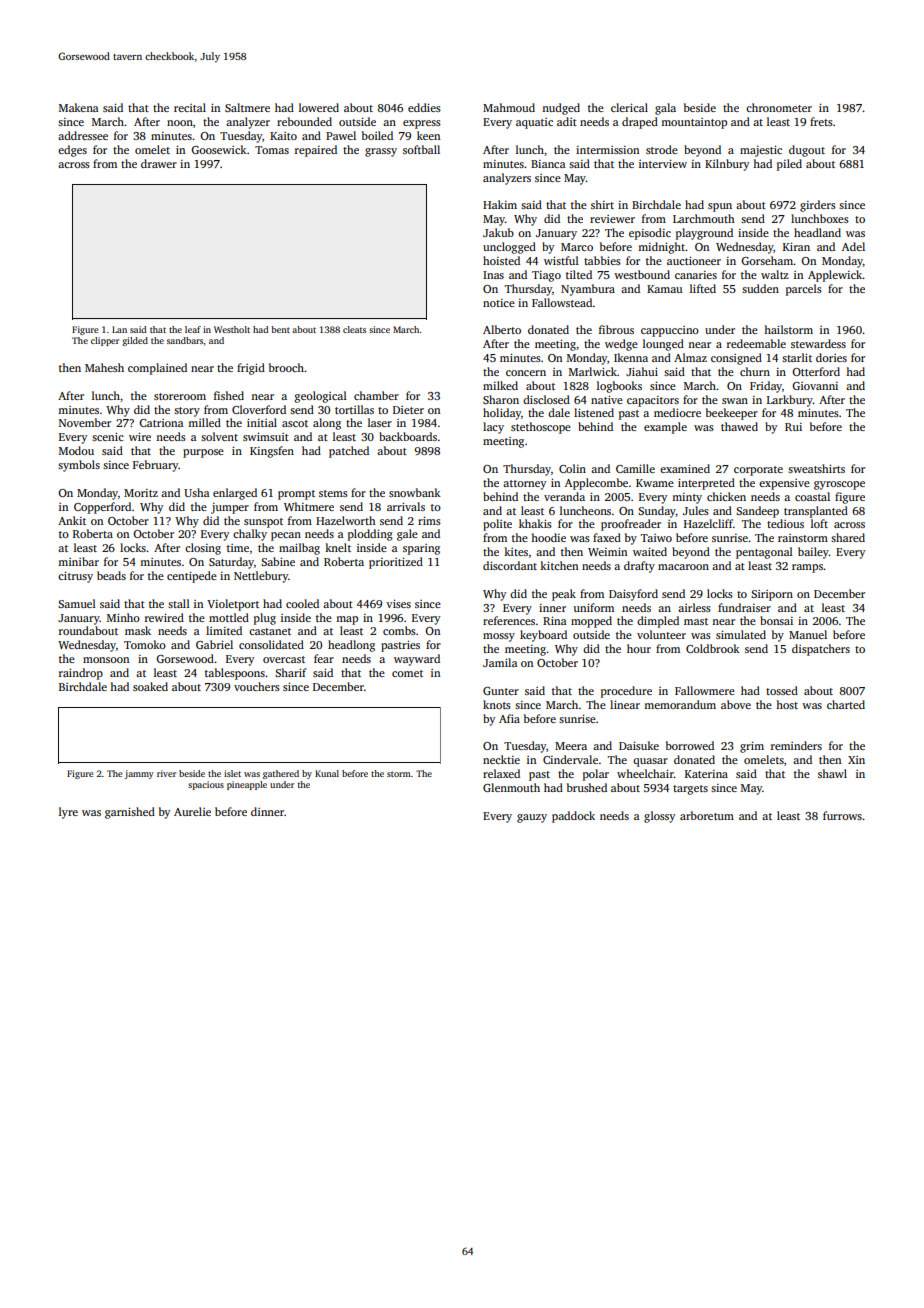 This screenshot has height=1308, width=924. What do you see at coordinates (532, 818) in the screenshot?
I see `gauzy` at bounding box center [532, 818].
